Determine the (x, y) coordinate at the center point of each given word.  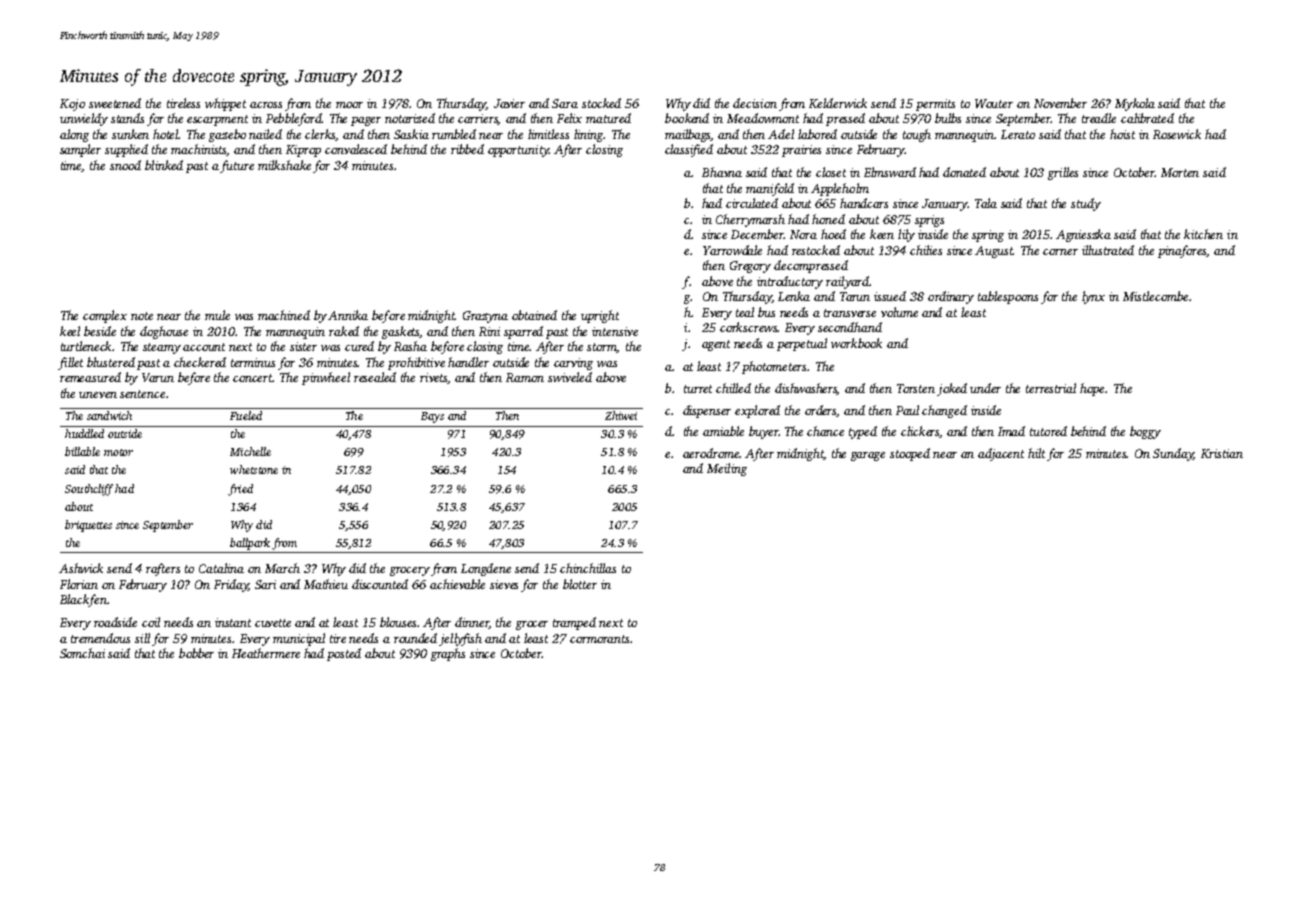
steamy (162, 348)
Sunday (1173, 454)
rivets (434, 378)
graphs (448, 654)
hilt (1036, 453)
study (1086, 204)
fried (240, 490)
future (237, 166)
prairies (801, 151)
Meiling (727, 469)
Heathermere (266, 653)
